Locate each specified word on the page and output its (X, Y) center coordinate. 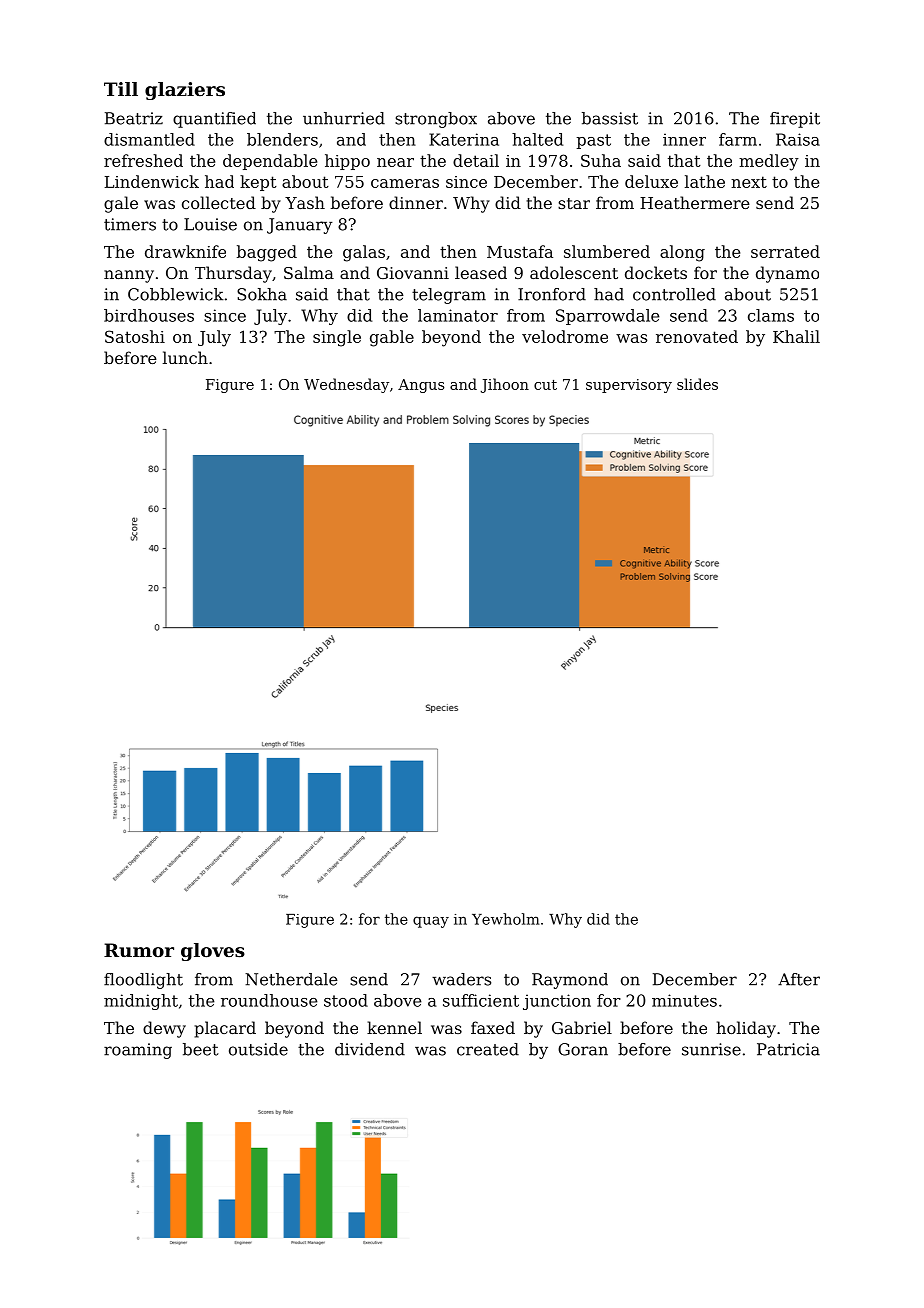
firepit (795, 120)
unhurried (344, 118)
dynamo (787, 274)
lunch (185, 357)
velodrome (565, 336)
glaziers (185, 91)
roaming (138, 1051)
